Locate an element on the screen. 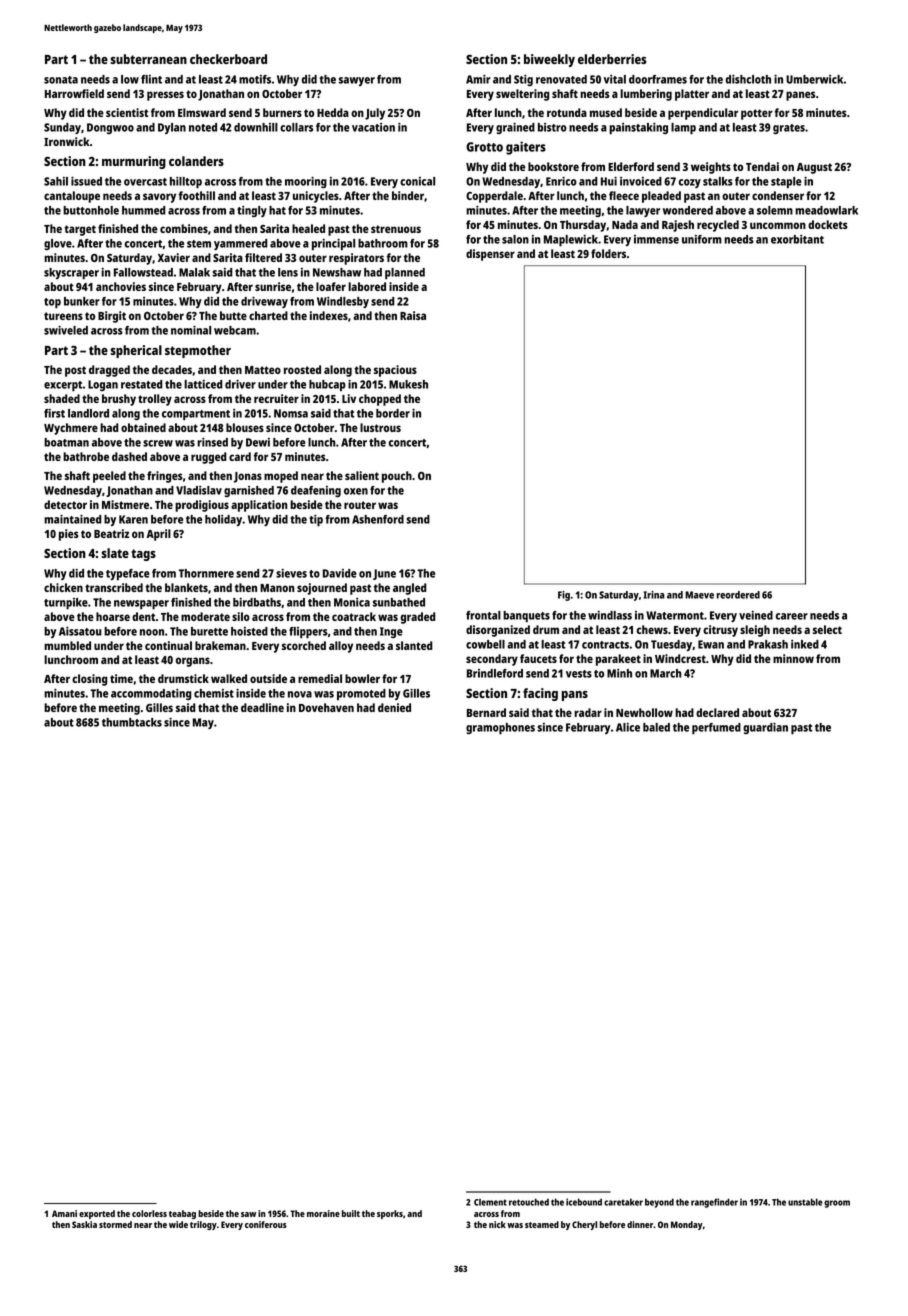  deadline is located at coordinates (262, 707).
